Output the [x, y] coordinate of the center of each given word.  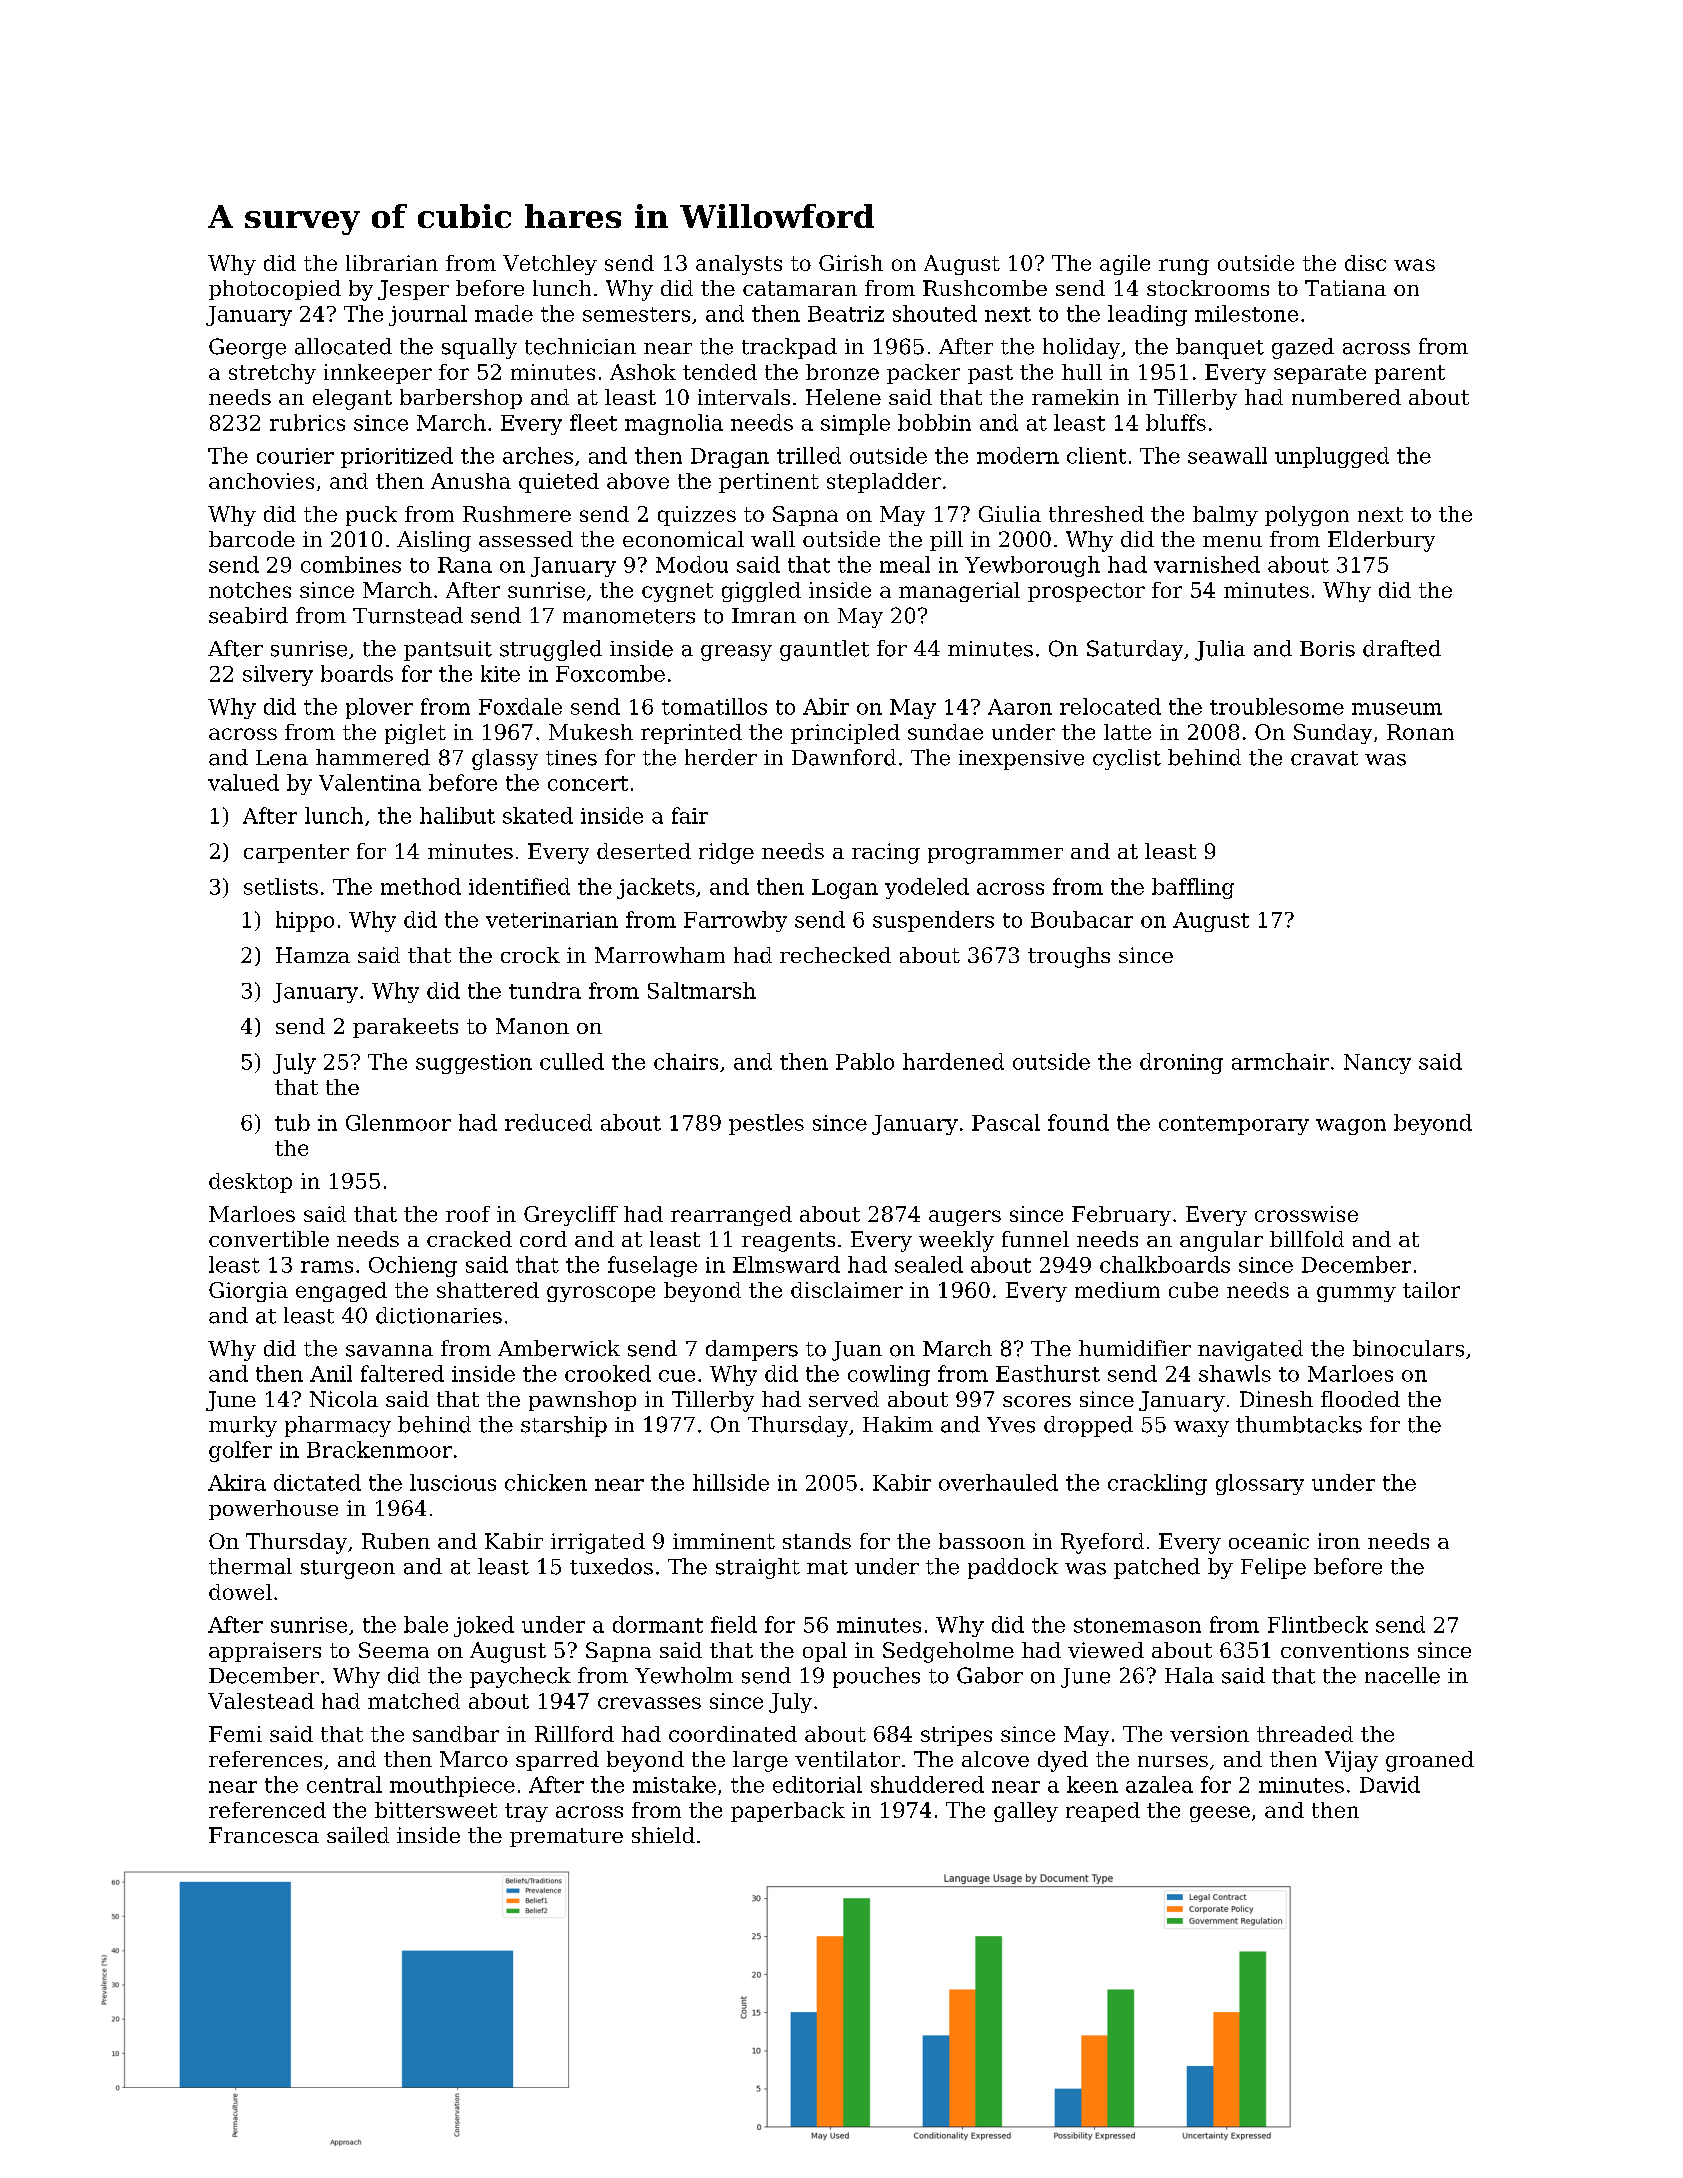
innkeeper [378, 374]
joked [484, 1626]
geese [1220, 1814]
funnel [1035, 1239]
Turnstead [408, 615]
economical [683, 539]
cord [543, 1239]
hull [1082, 372]
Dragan [730, 458]
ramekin [1075, 397]
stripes [956, 1736]
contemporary [1234, 1125]
